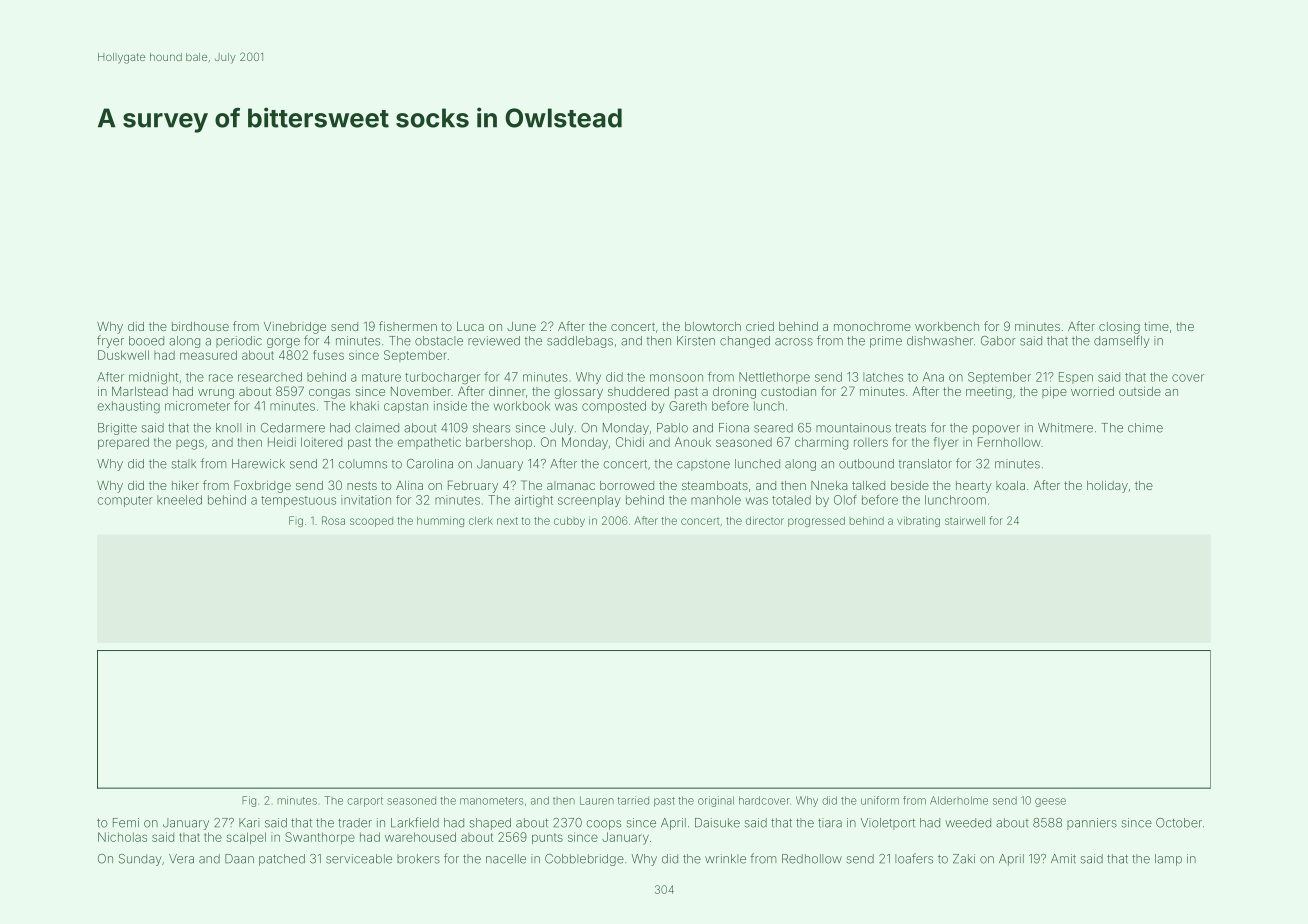 The width and height of the screenshot is (1308, 924). What do you see at coordinates (363, 464) in the screenshot?
I see `columns` at bounding box center [363, 464].
